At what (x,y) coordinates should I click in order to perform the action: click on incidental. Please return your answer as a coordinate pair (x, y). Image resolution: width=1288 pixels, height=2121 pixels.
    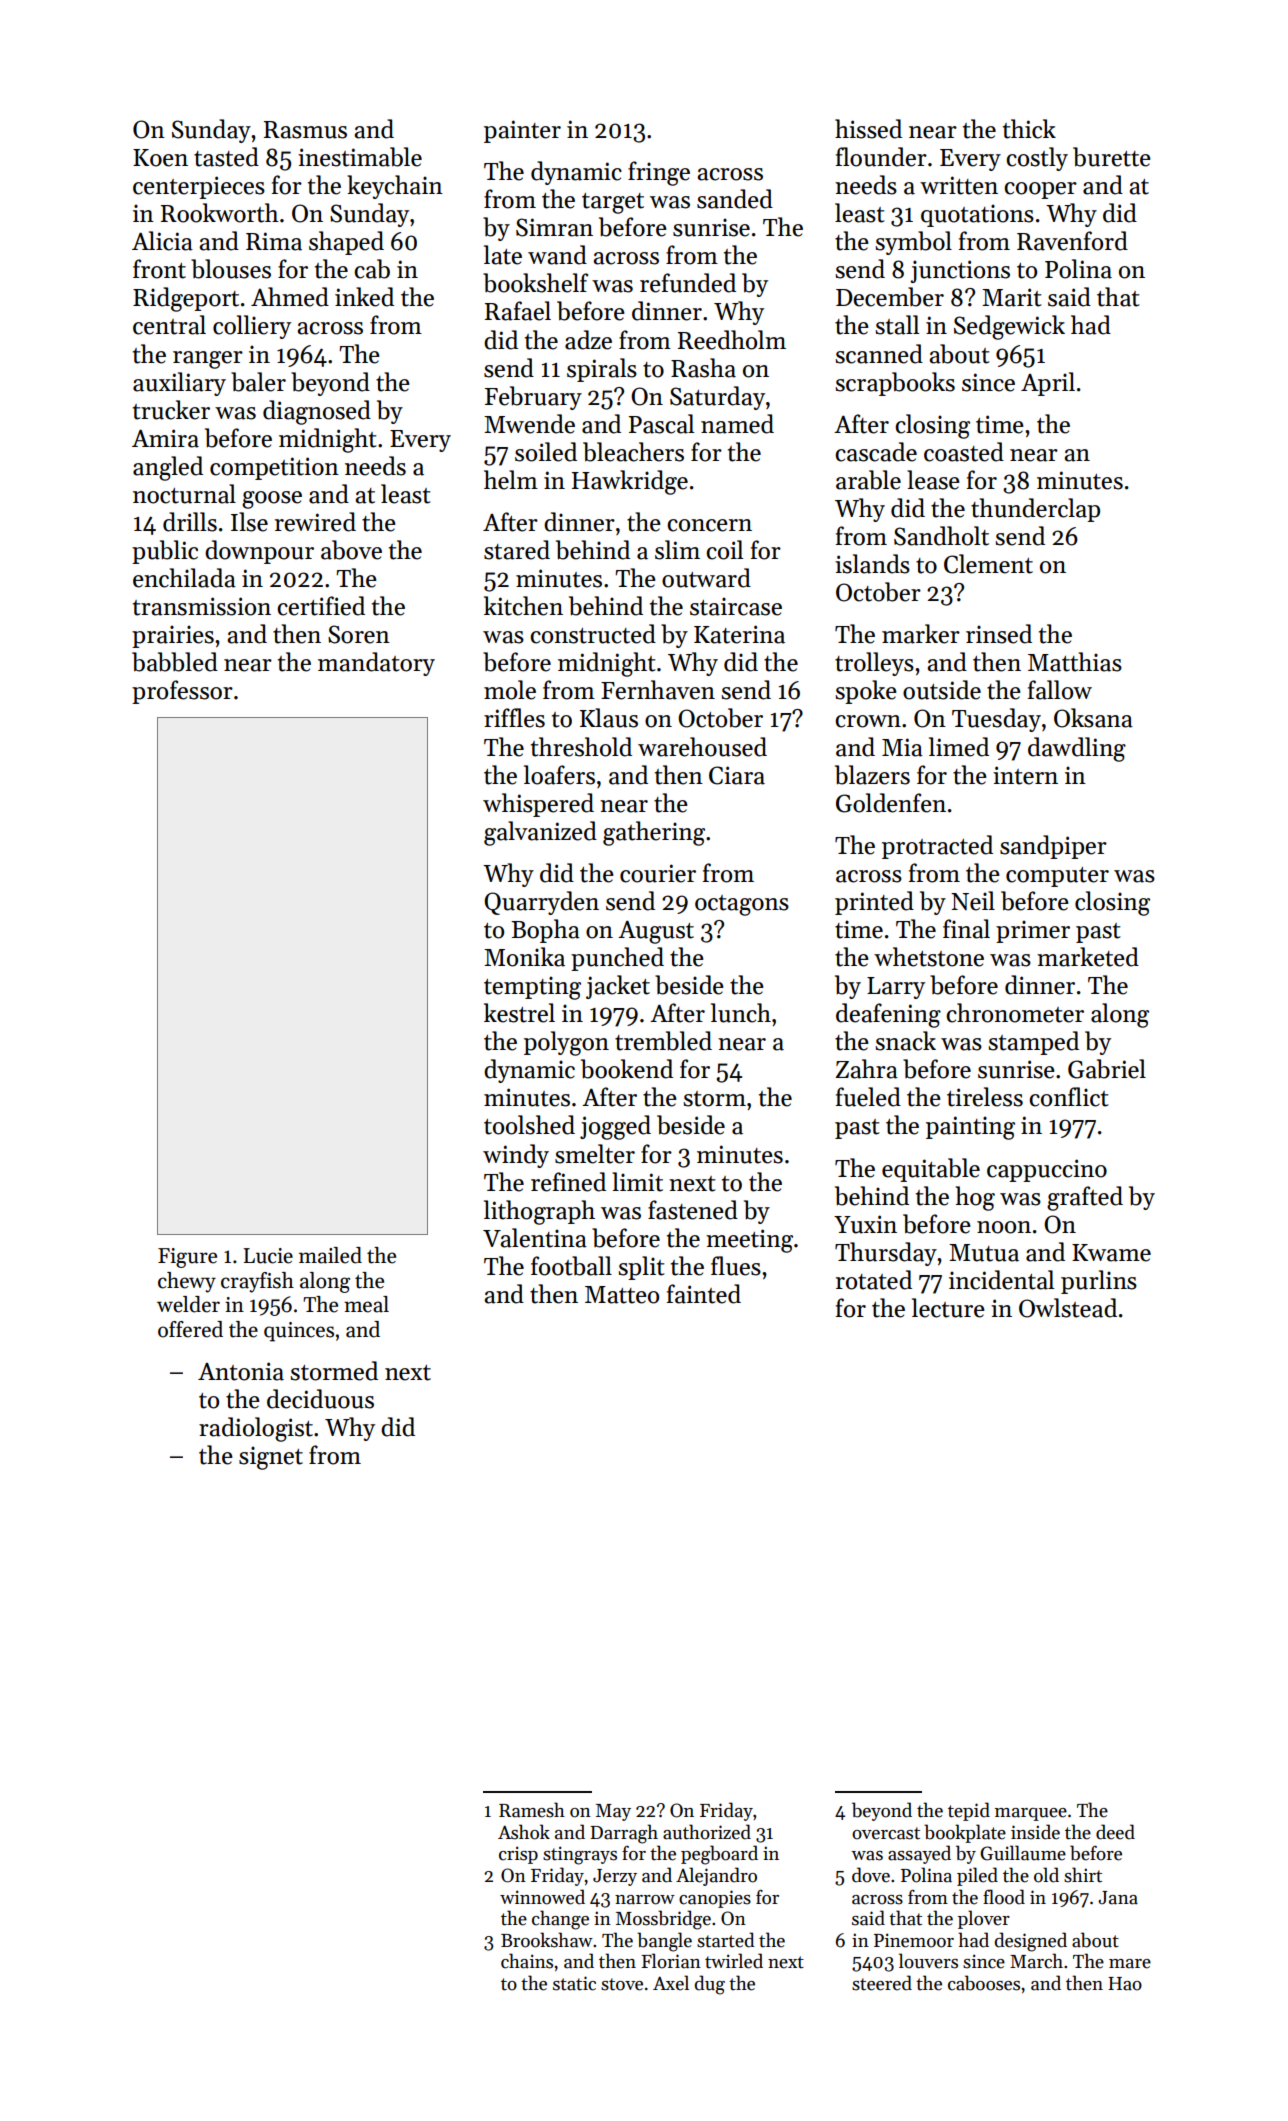
    Looking at the image, I should click on (1001, 1280).
